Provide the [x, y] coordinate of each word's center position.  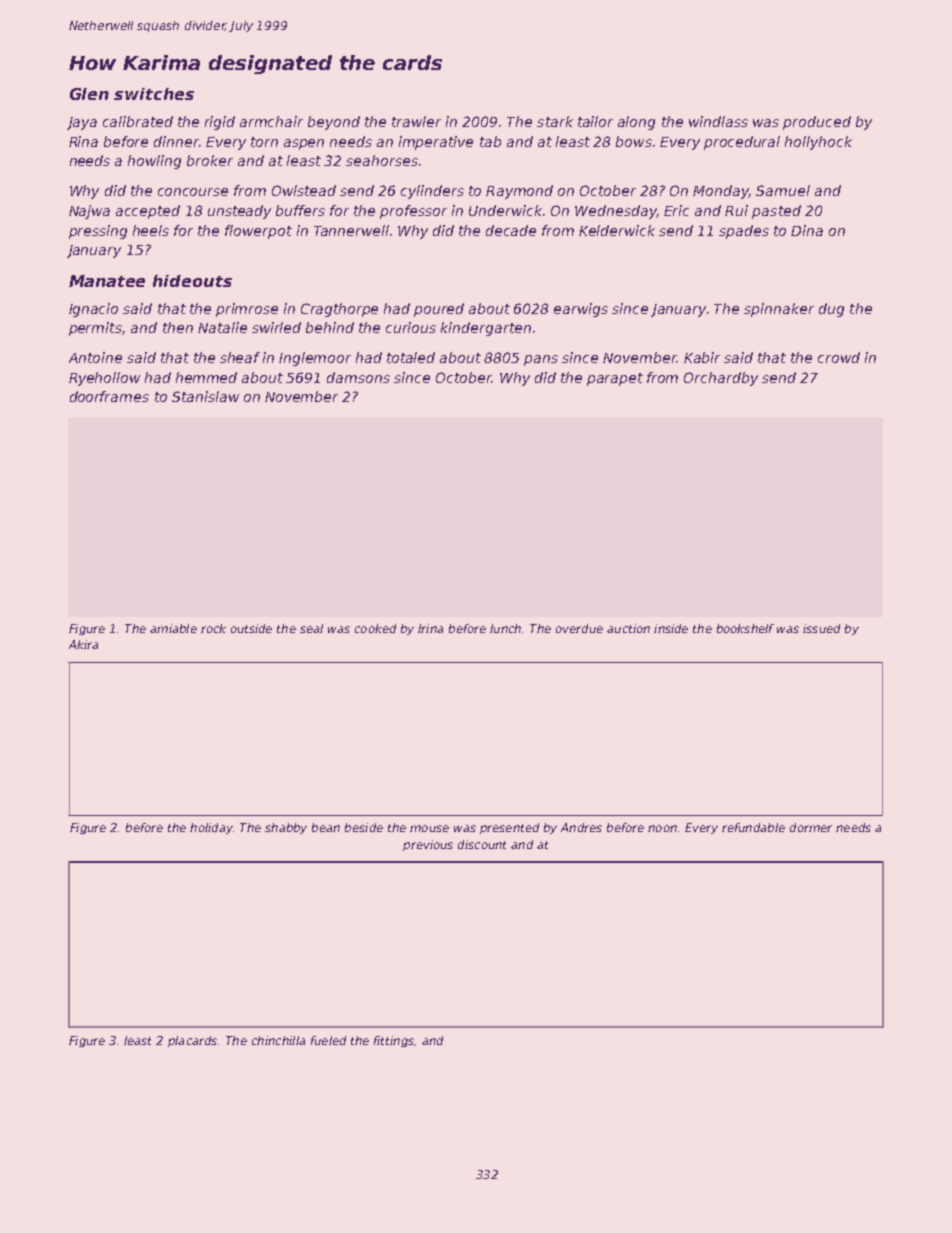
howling [154, 162]
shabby [286, 828]
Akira [83, 644]
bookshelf [745, 628]
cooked [375, 628]
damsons [358, 377]
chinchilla [278, 1040]
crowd [839, 357]
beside [364, 827]
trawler [416, 121]
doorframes [109, 396]
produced [817, 123]
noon [662, 828]
